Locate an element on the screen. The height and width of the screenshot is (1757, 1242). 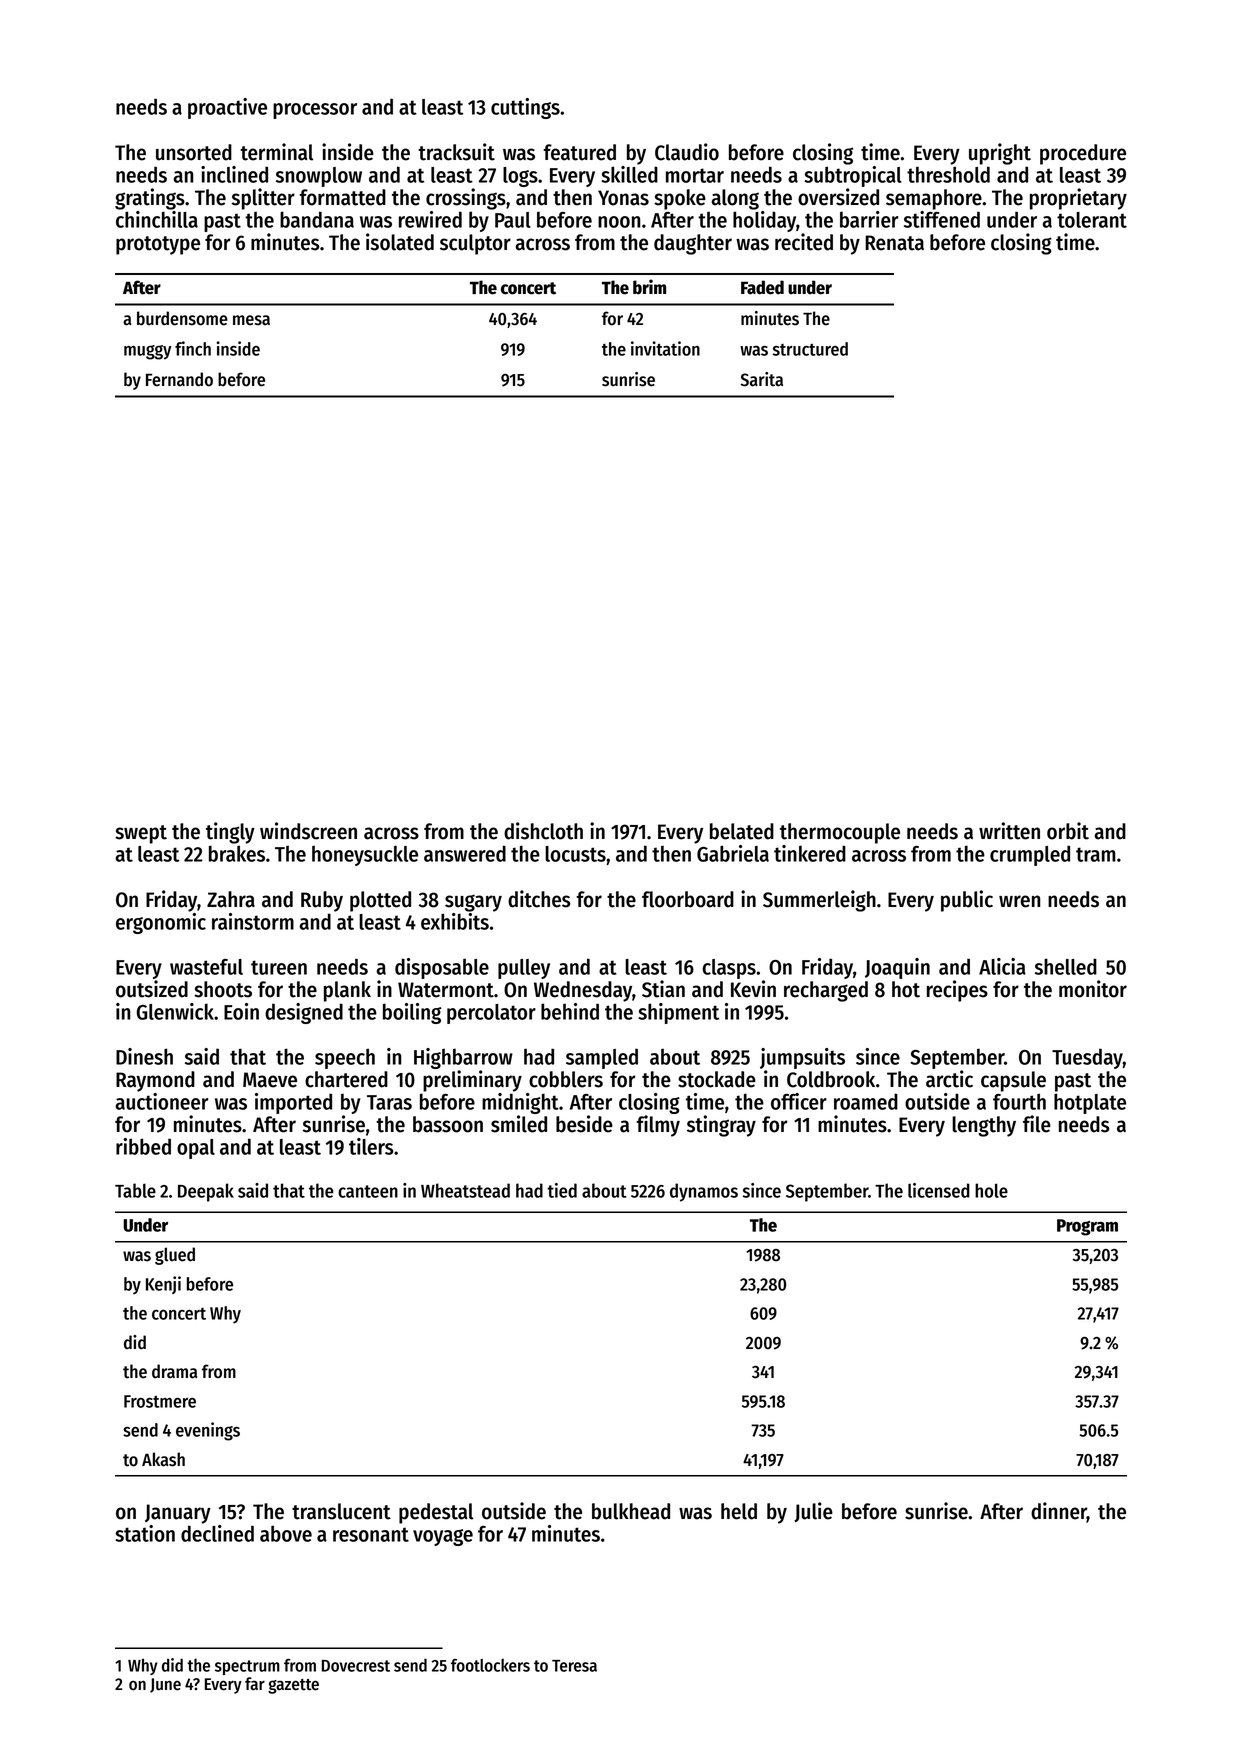
Teresa is located at coordinates (574, 1666).
